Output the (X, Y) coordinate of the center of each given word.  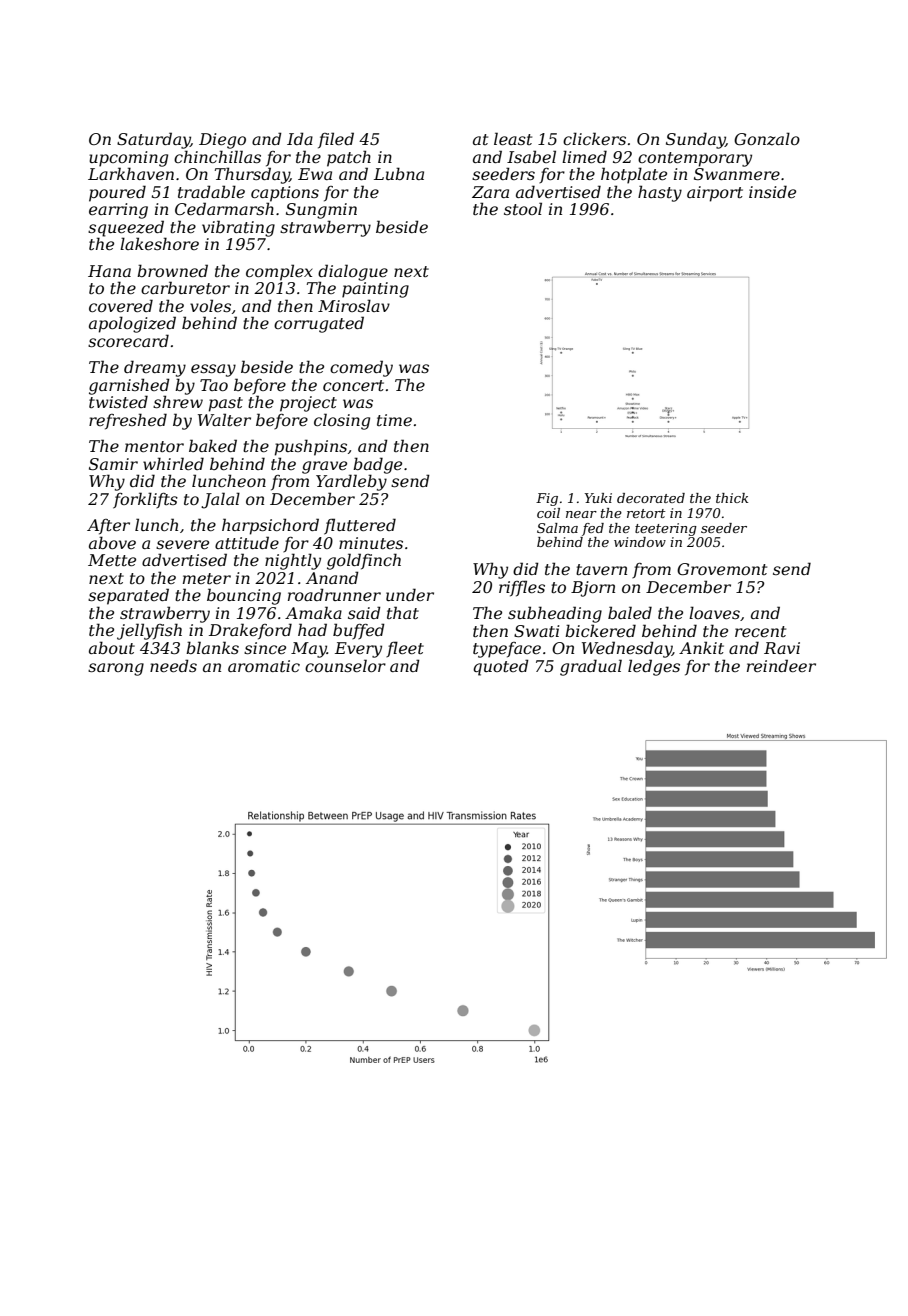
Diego (222, 141)
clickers (594, 138)
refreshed (128, 421)
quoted (501, 667)
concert (353, 385)
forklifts (145, 500)
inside (772, 191)
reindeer (781, 665)
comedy (361, 368)
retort (646, 513)
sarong (116, 669)
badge (377, 465)
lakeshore (159, 243)
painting (375, 290)
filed (336, 140)
